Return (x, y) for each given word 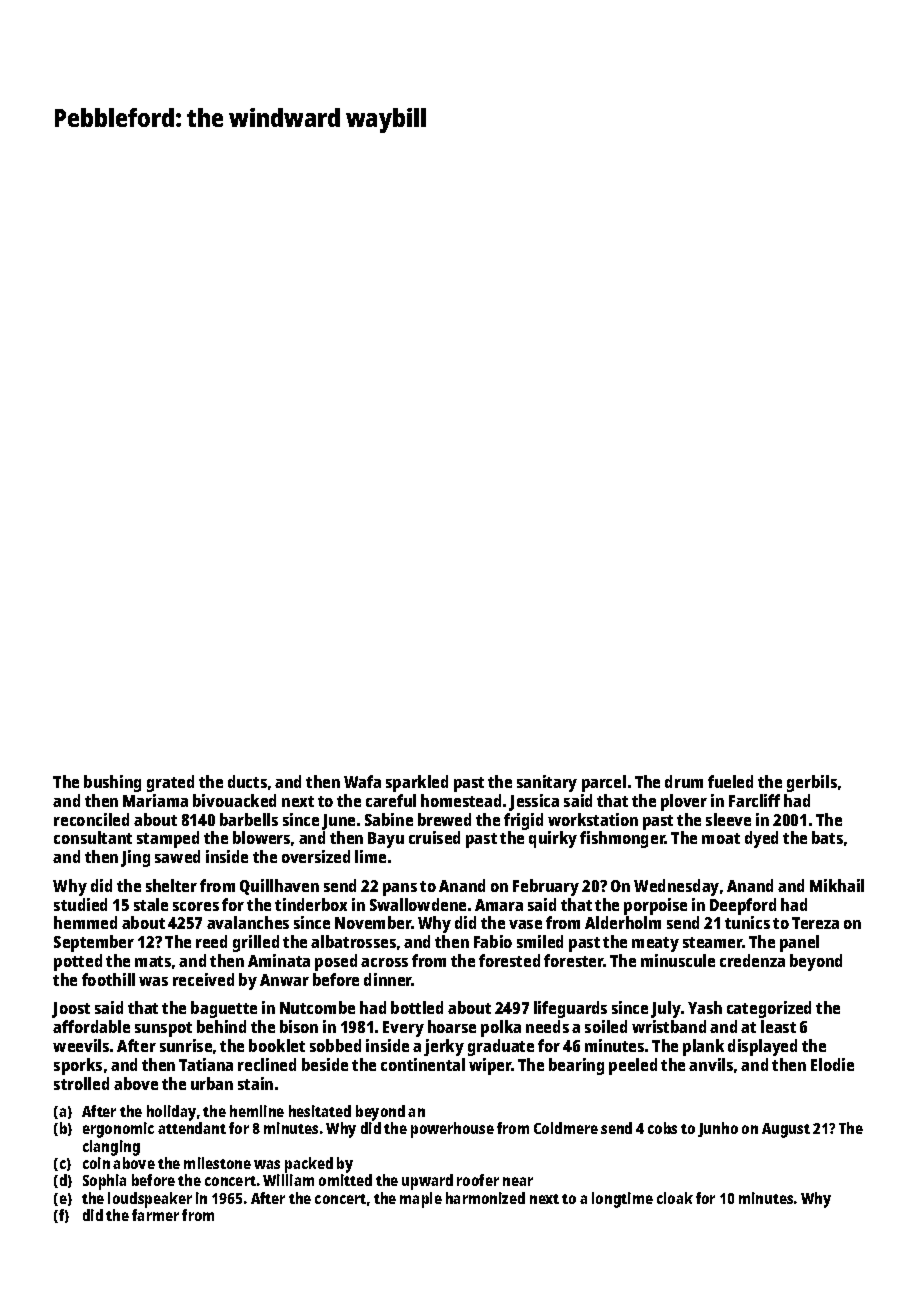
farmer (155, 1215)
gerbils (812, 783)
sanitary (547, 783)
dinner (388, 979)
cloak (675, 1198)
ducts (247, 781)
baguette (224, 1009)
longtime (622, 1200)
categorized (769, 1009)
